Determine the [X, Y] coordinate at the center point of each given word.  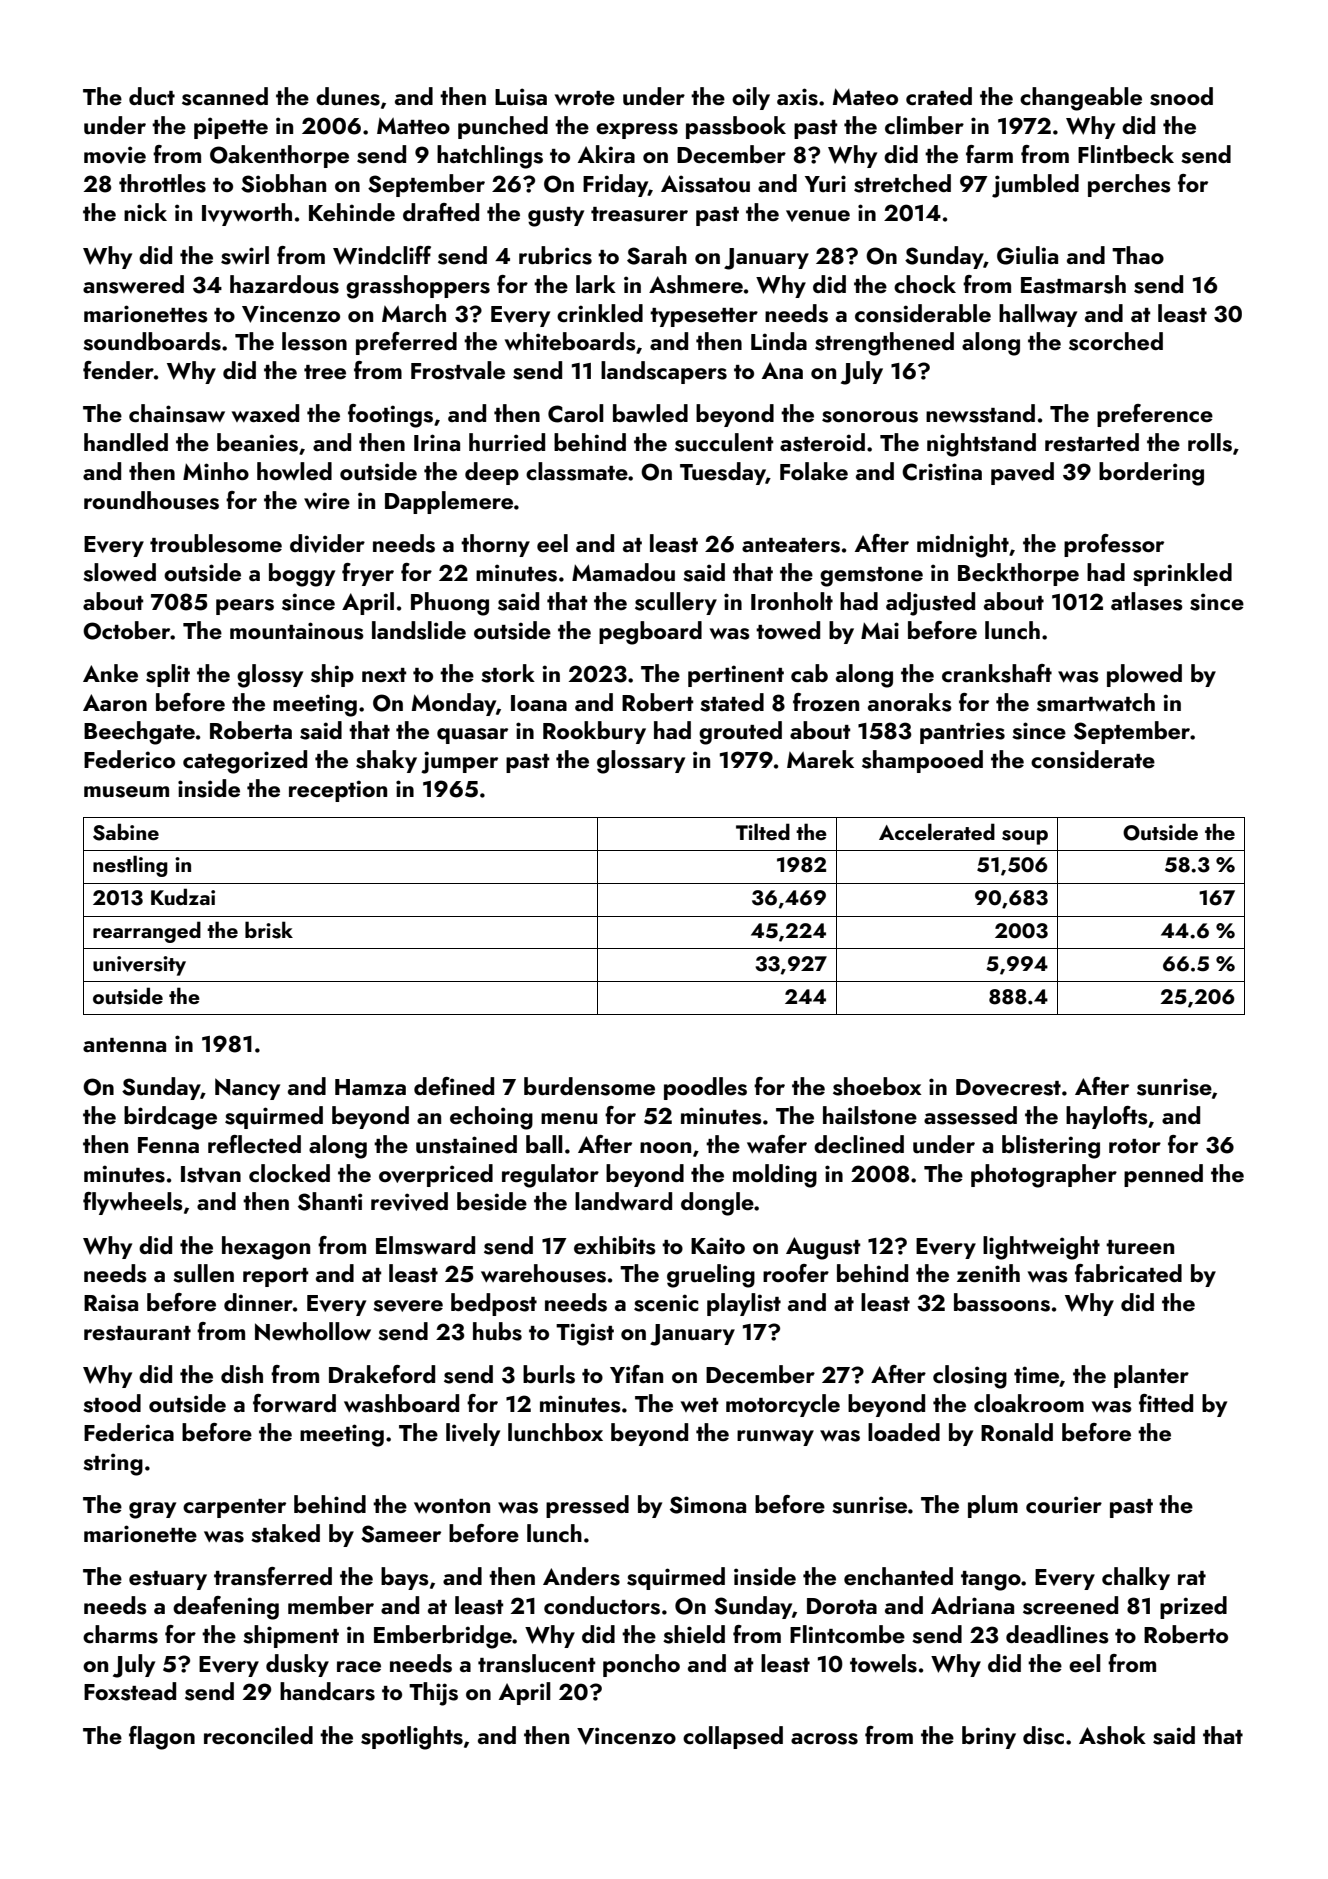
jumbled [1035, 186]
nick [145, 212]
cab [809, 673]
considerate [1093, 759]
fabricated [1128, 1273]
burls [549, 1374]
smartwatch [1096, 702]
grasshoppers [418, 287]
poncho [641, 1665]
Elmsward [425, 1245]
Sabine [126, 832]
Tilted [763, 831]
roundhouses [151, 500]
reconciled [258, 1735]
